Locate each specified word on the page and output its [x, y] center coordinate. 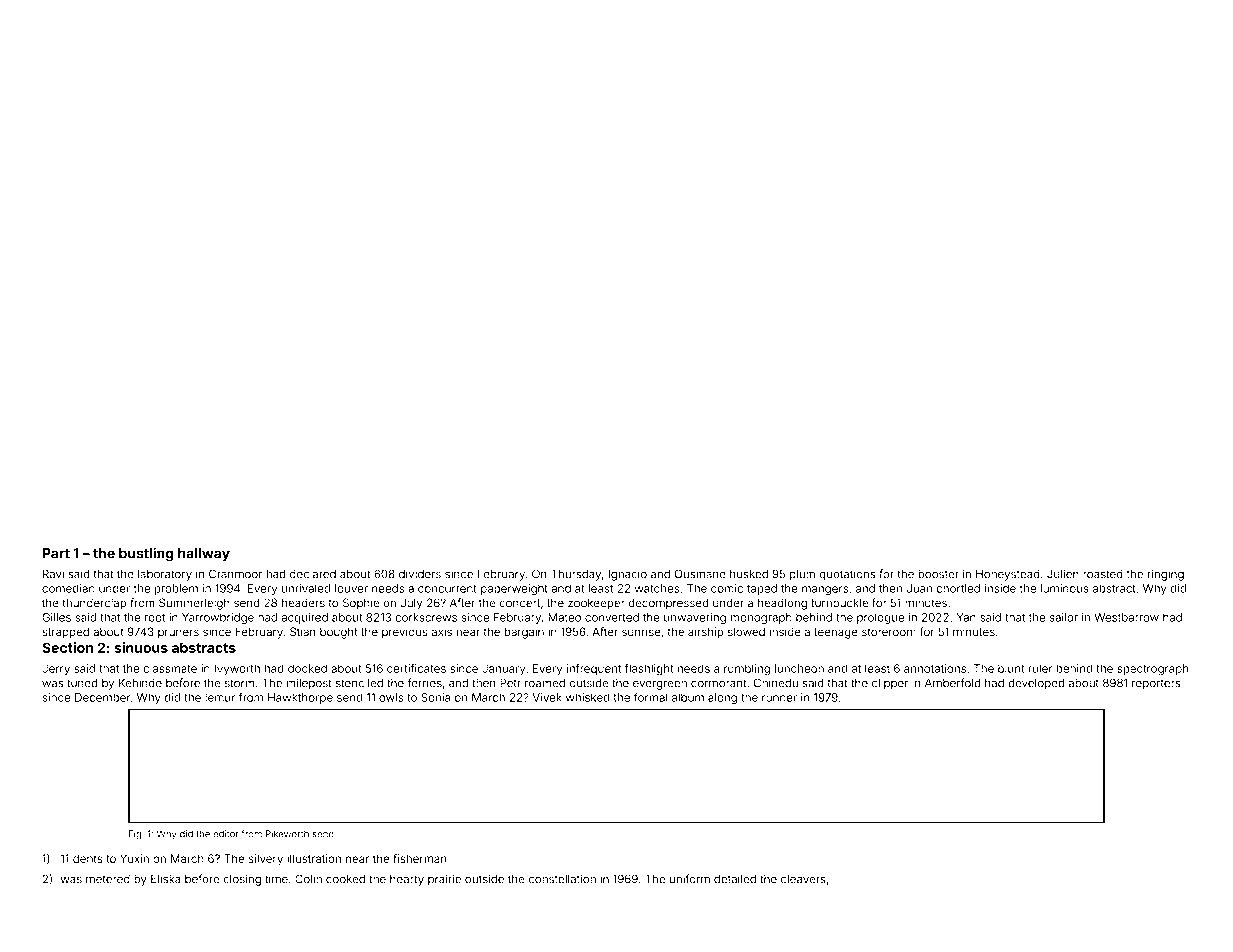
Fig [135, 835]
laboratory [165, 575]
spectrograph [1152, 670]
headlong [782, 604]
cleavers [803, 879]
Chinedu [776, 683]
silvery [266, 860]
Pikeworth [287, 834]
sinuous [141, 647]
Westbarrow [1126, 617]
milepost [309, 684]
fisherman [420, 858]
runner [779, 698]
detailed [735, 879]
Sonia [435, 697]
